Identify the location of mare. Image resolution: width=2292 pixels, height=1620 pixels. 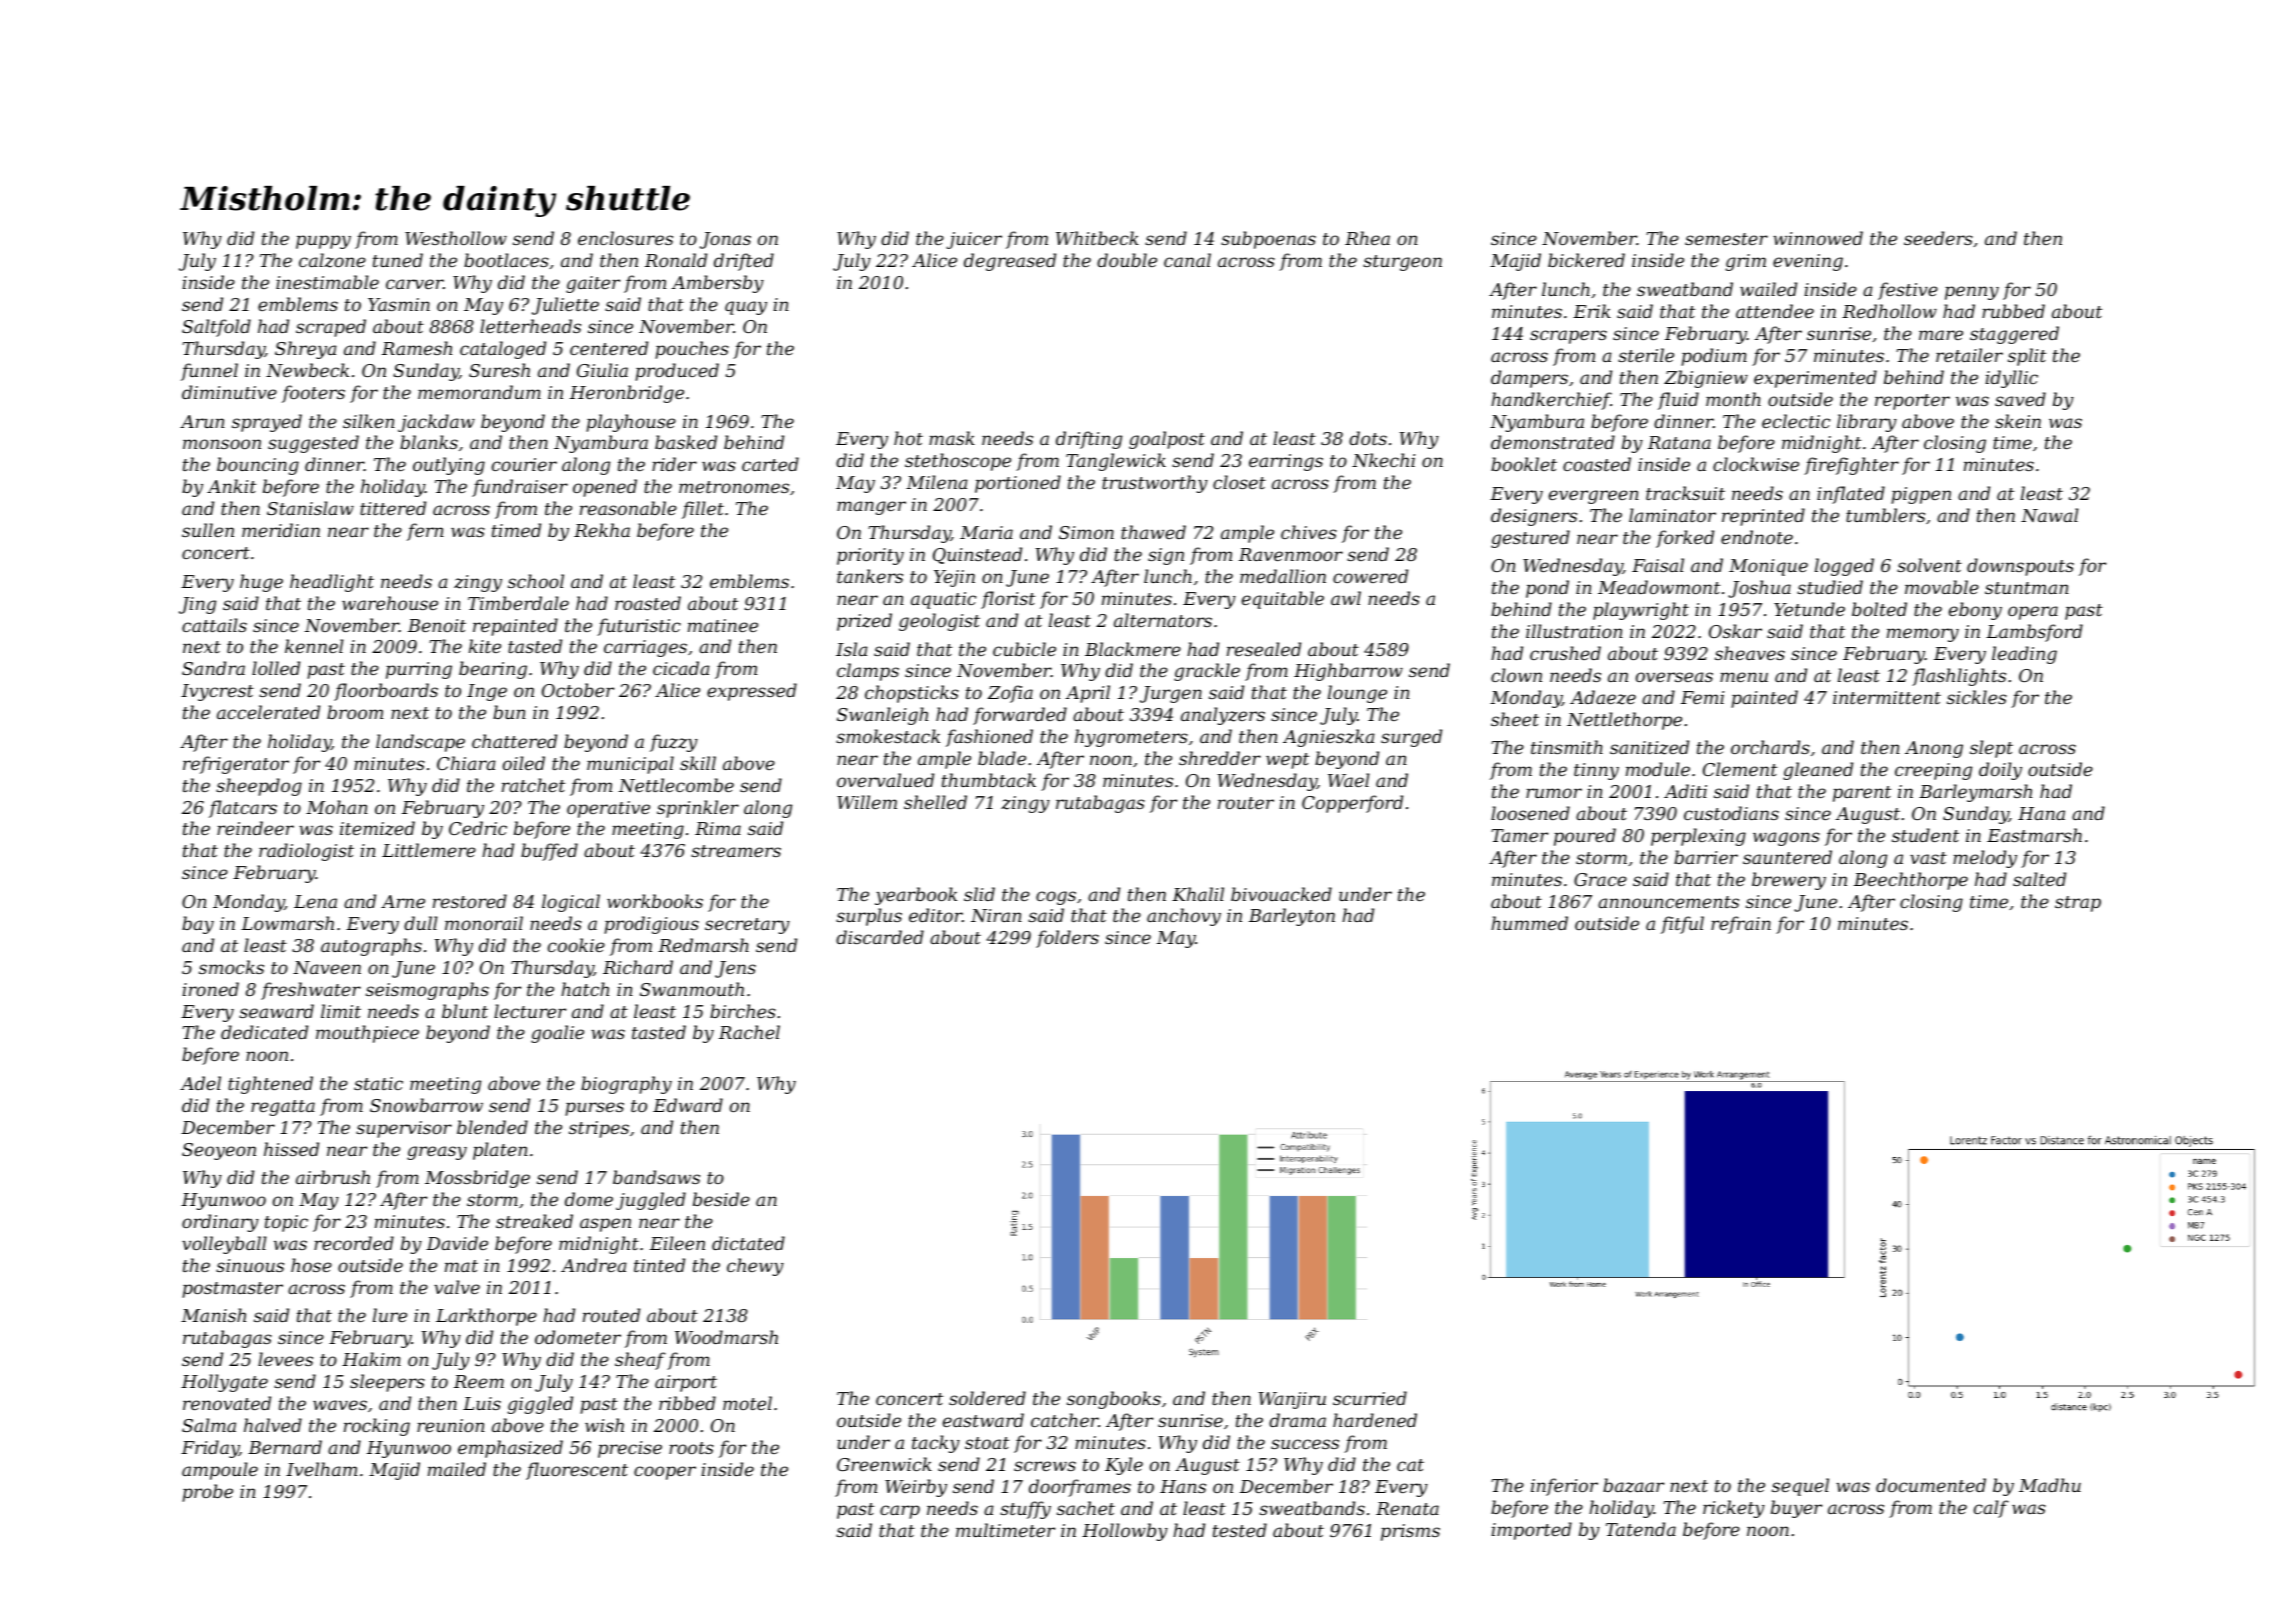
(1941, 335).
